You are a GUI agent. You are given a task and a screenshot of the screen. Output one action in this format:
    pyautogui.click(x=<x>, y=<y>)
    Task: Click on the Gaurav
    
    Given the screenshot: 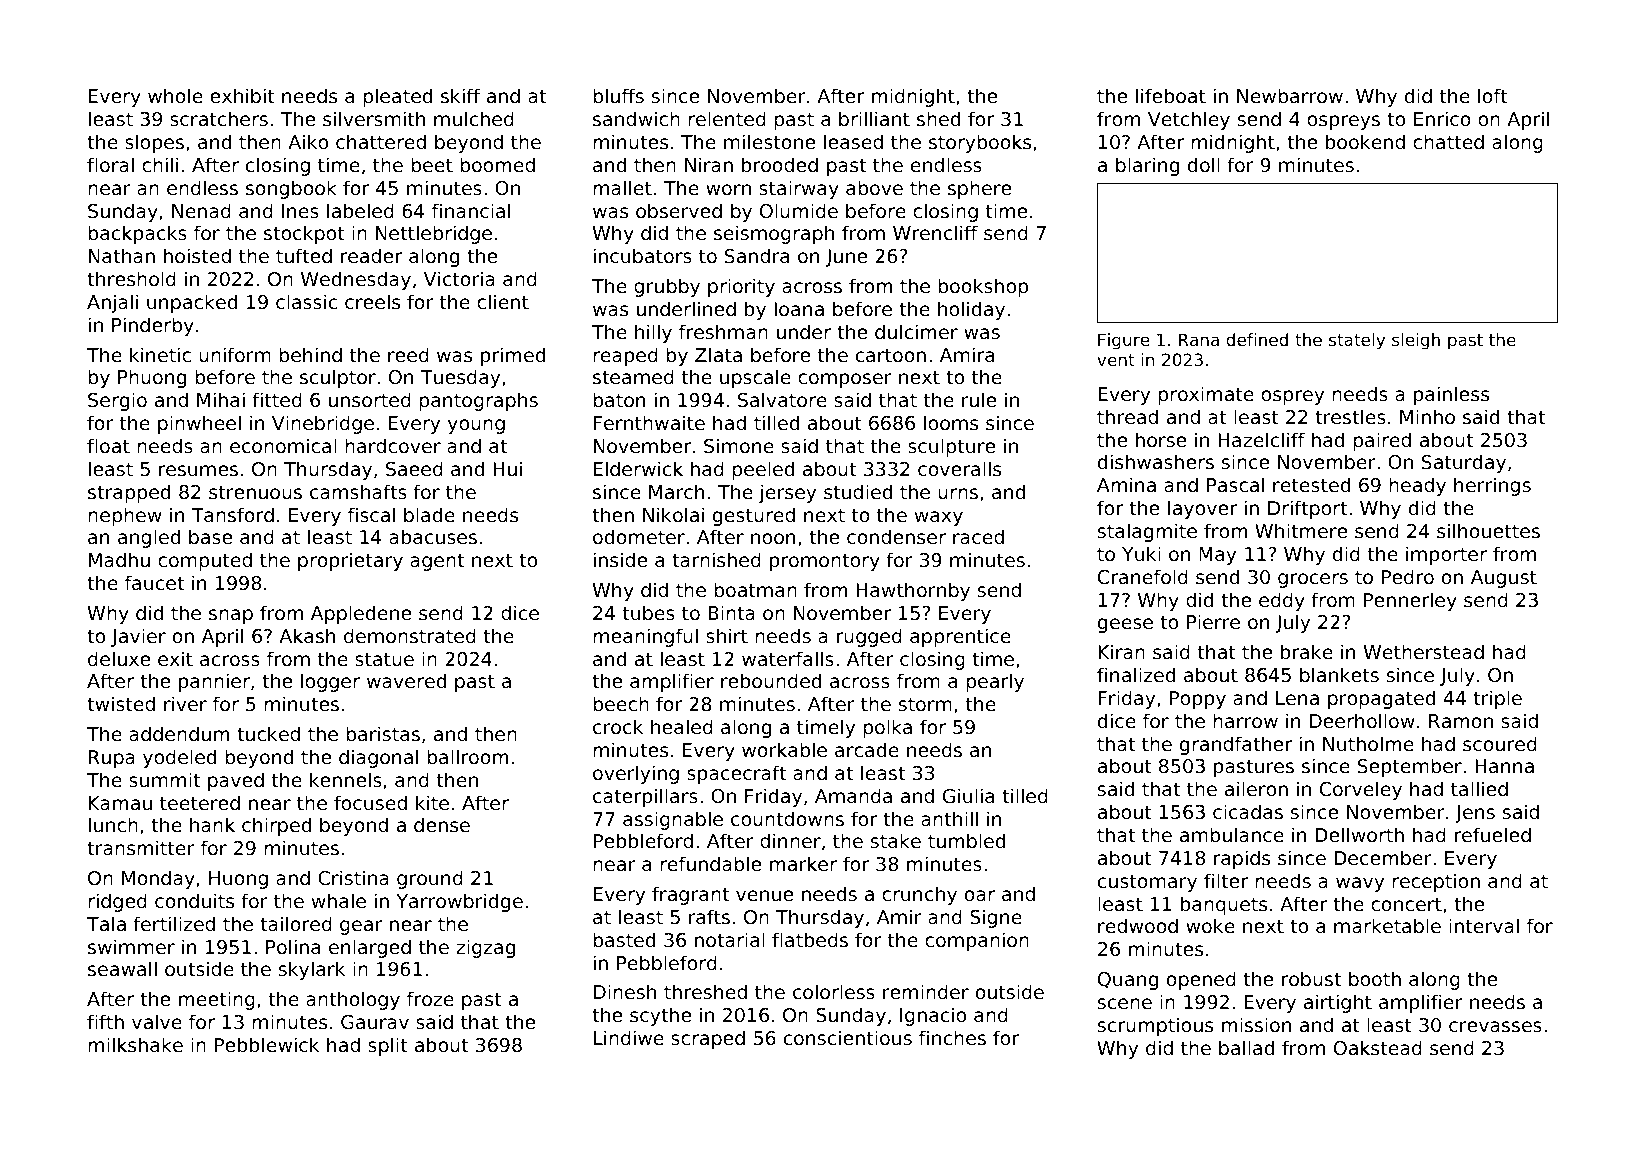 What is the action you would take?
    pyautogui.click(x=375, y=1022)
